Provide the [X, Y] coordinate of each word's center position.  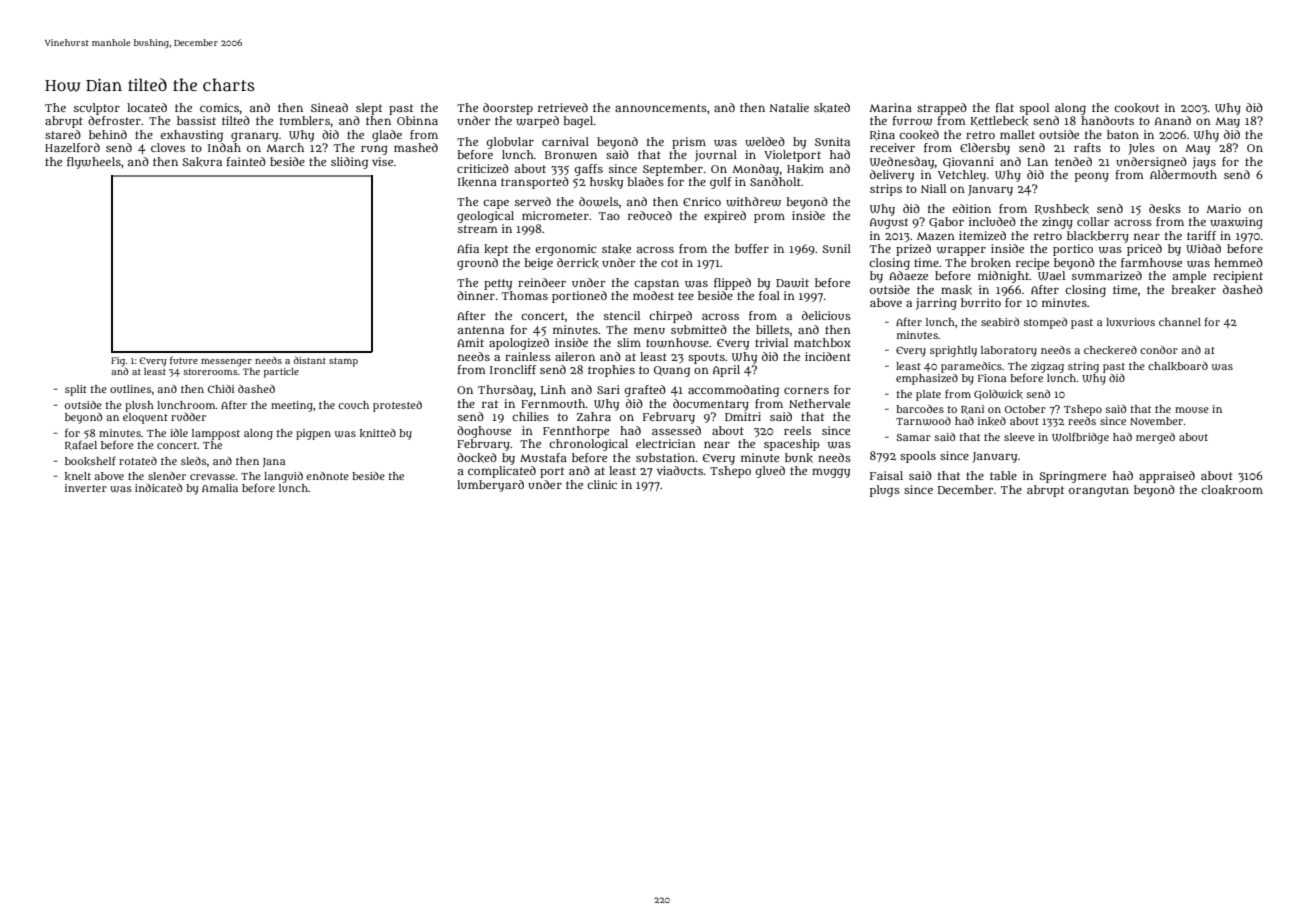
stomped [1045, 323]
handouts [1107, 120]
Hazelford [72, 147]
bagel [578, 122]
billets [773, 329]
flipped [732, 284]
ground [477, 264]
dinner [476, 295]
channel [1180, 322]
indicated [158, 488]
